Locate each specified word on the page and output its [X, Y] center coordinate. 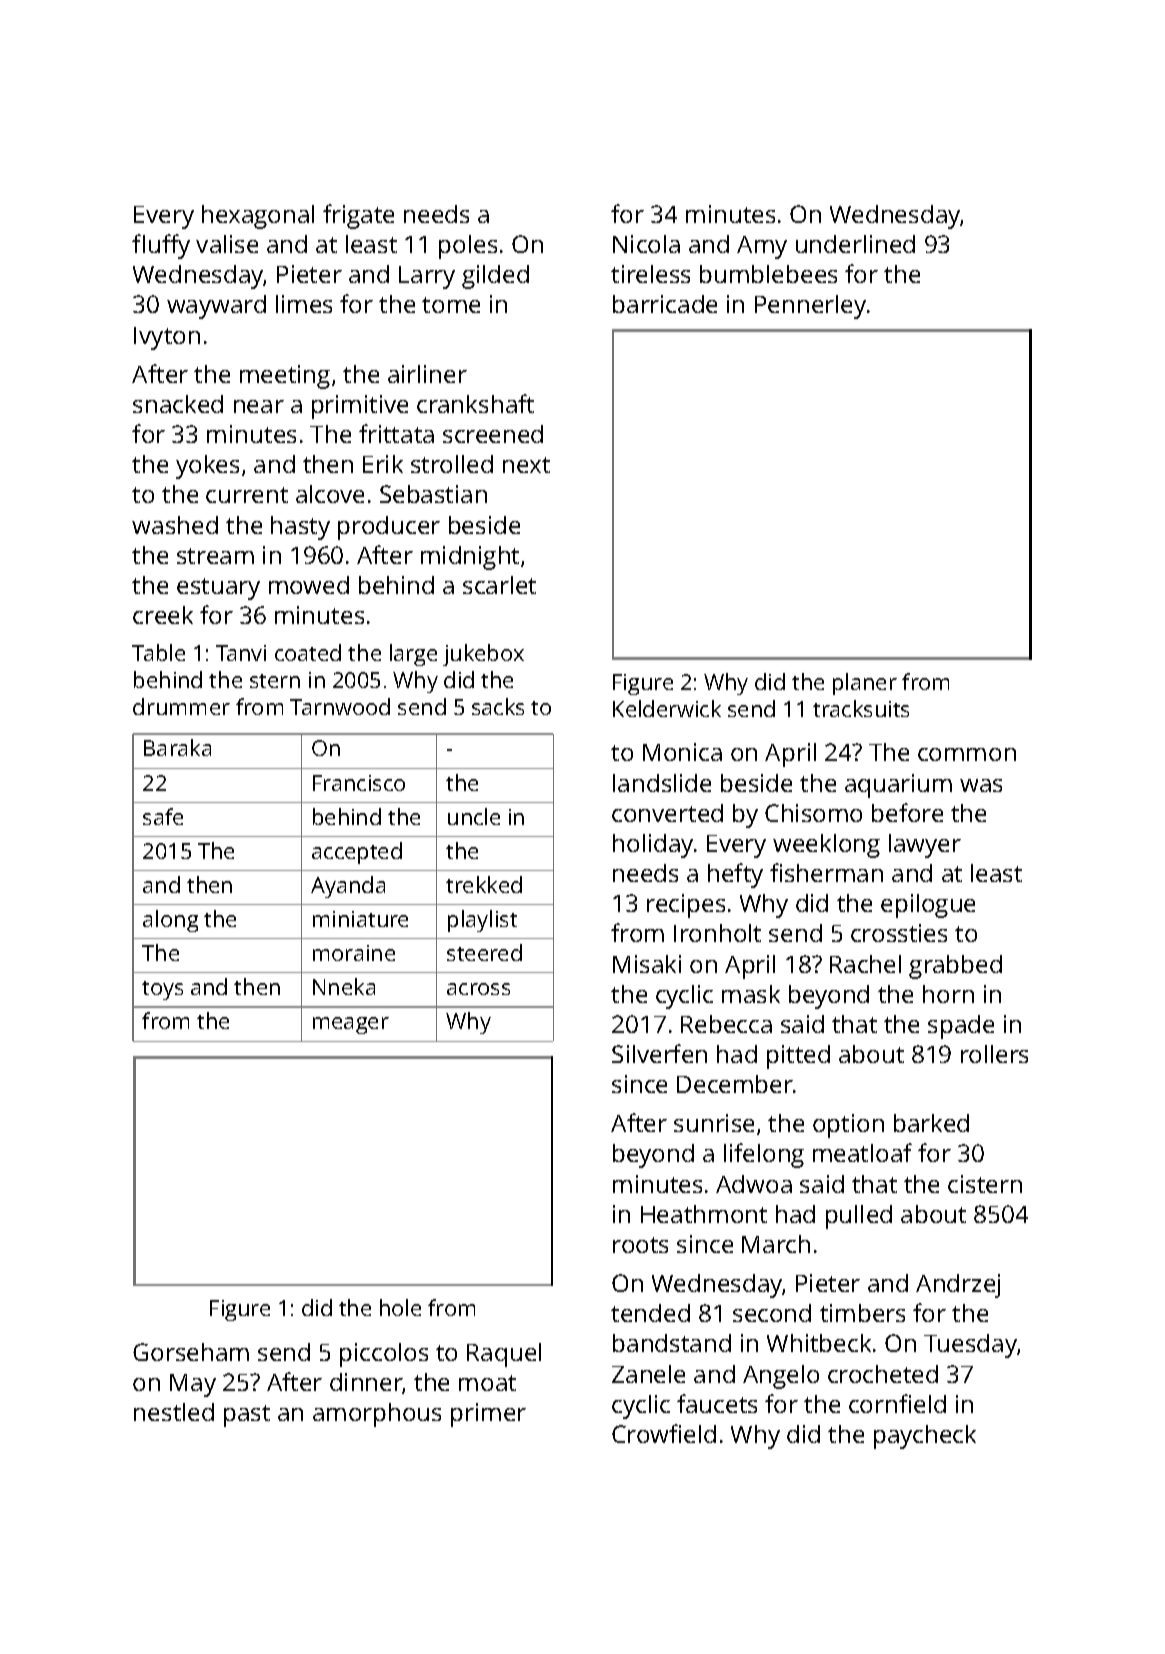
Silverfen [659, 1053]
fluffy [161, 246]
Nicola [646, 244]
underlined [855, 244]
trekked [484, 884]
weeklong [826, 846]
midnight [470, 558]
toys [162, 990]
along [170, 921]
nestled [174, 1412]
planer [865, 684]
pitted [798, 1057]
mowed [309, 585]
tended [650, 1313]
